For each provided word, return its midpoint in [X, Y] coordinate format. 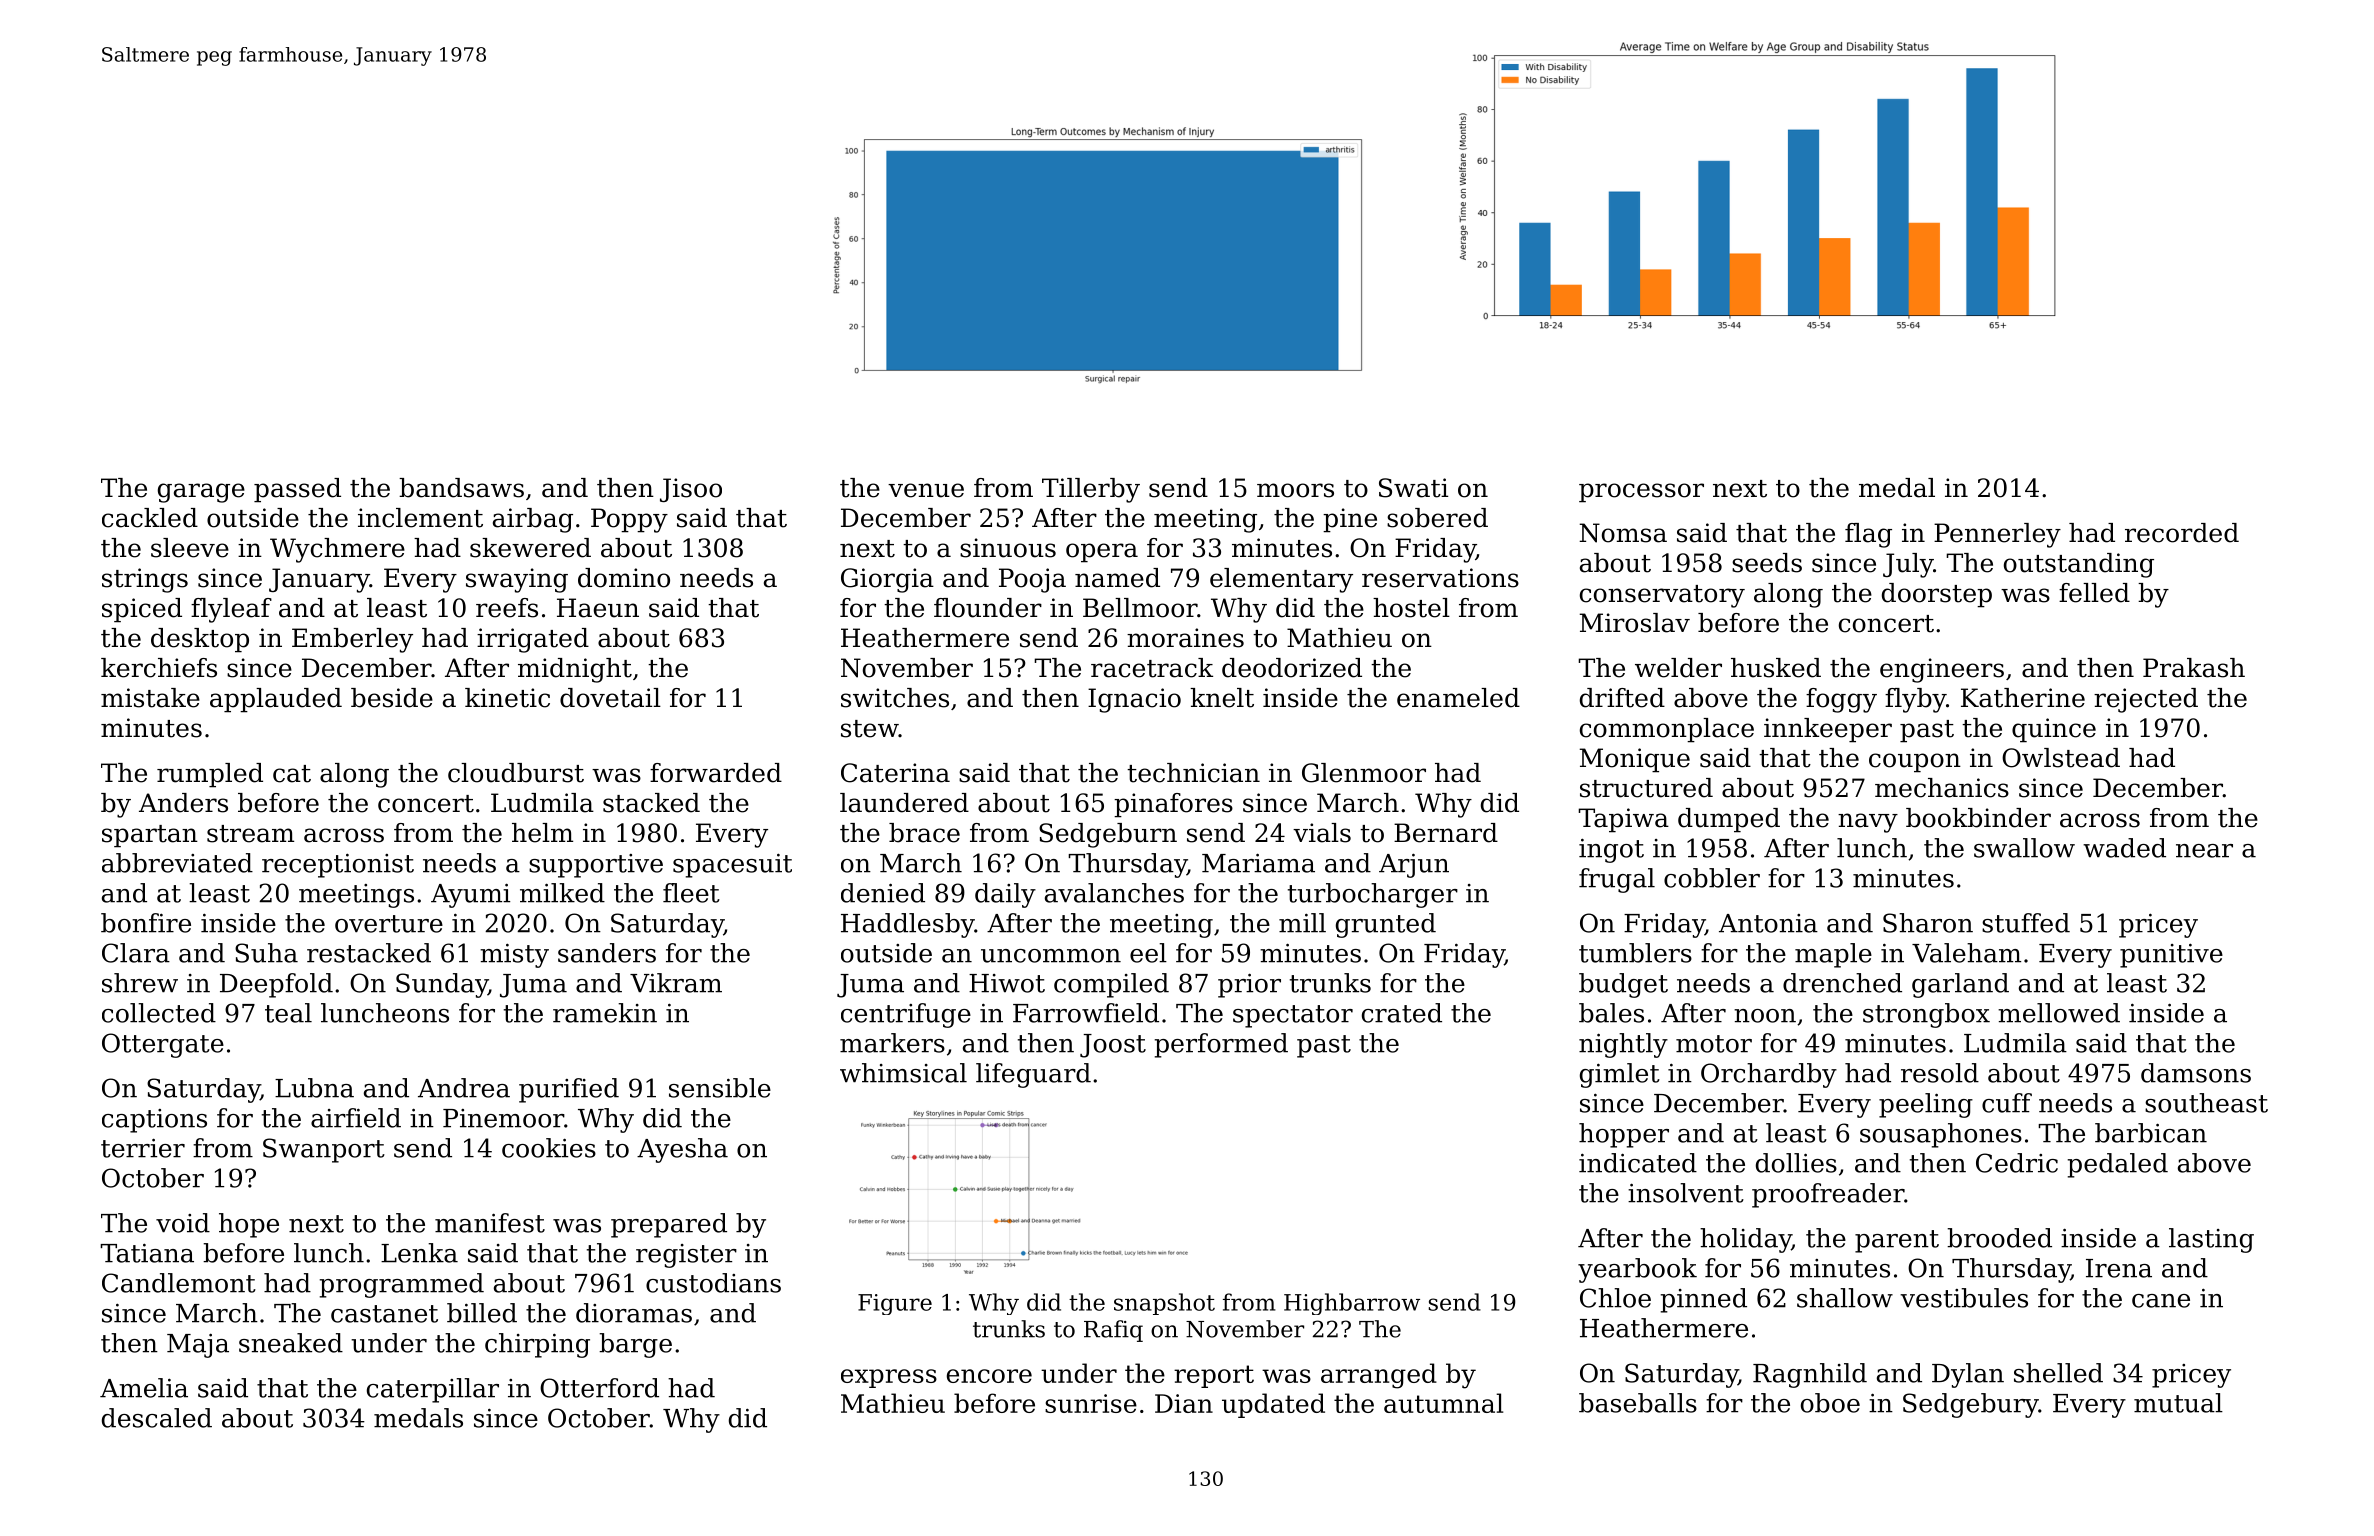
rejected [2146, 700]
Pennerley [1997, 535]
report [1214, 1376]
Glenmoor [1364, 773]
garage [201, 493]
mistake [150, 698]
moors [1295, 490]
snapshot [1164, 1304]
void [183, 1223]
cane [2161, 1301]
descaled [157, 1418]
